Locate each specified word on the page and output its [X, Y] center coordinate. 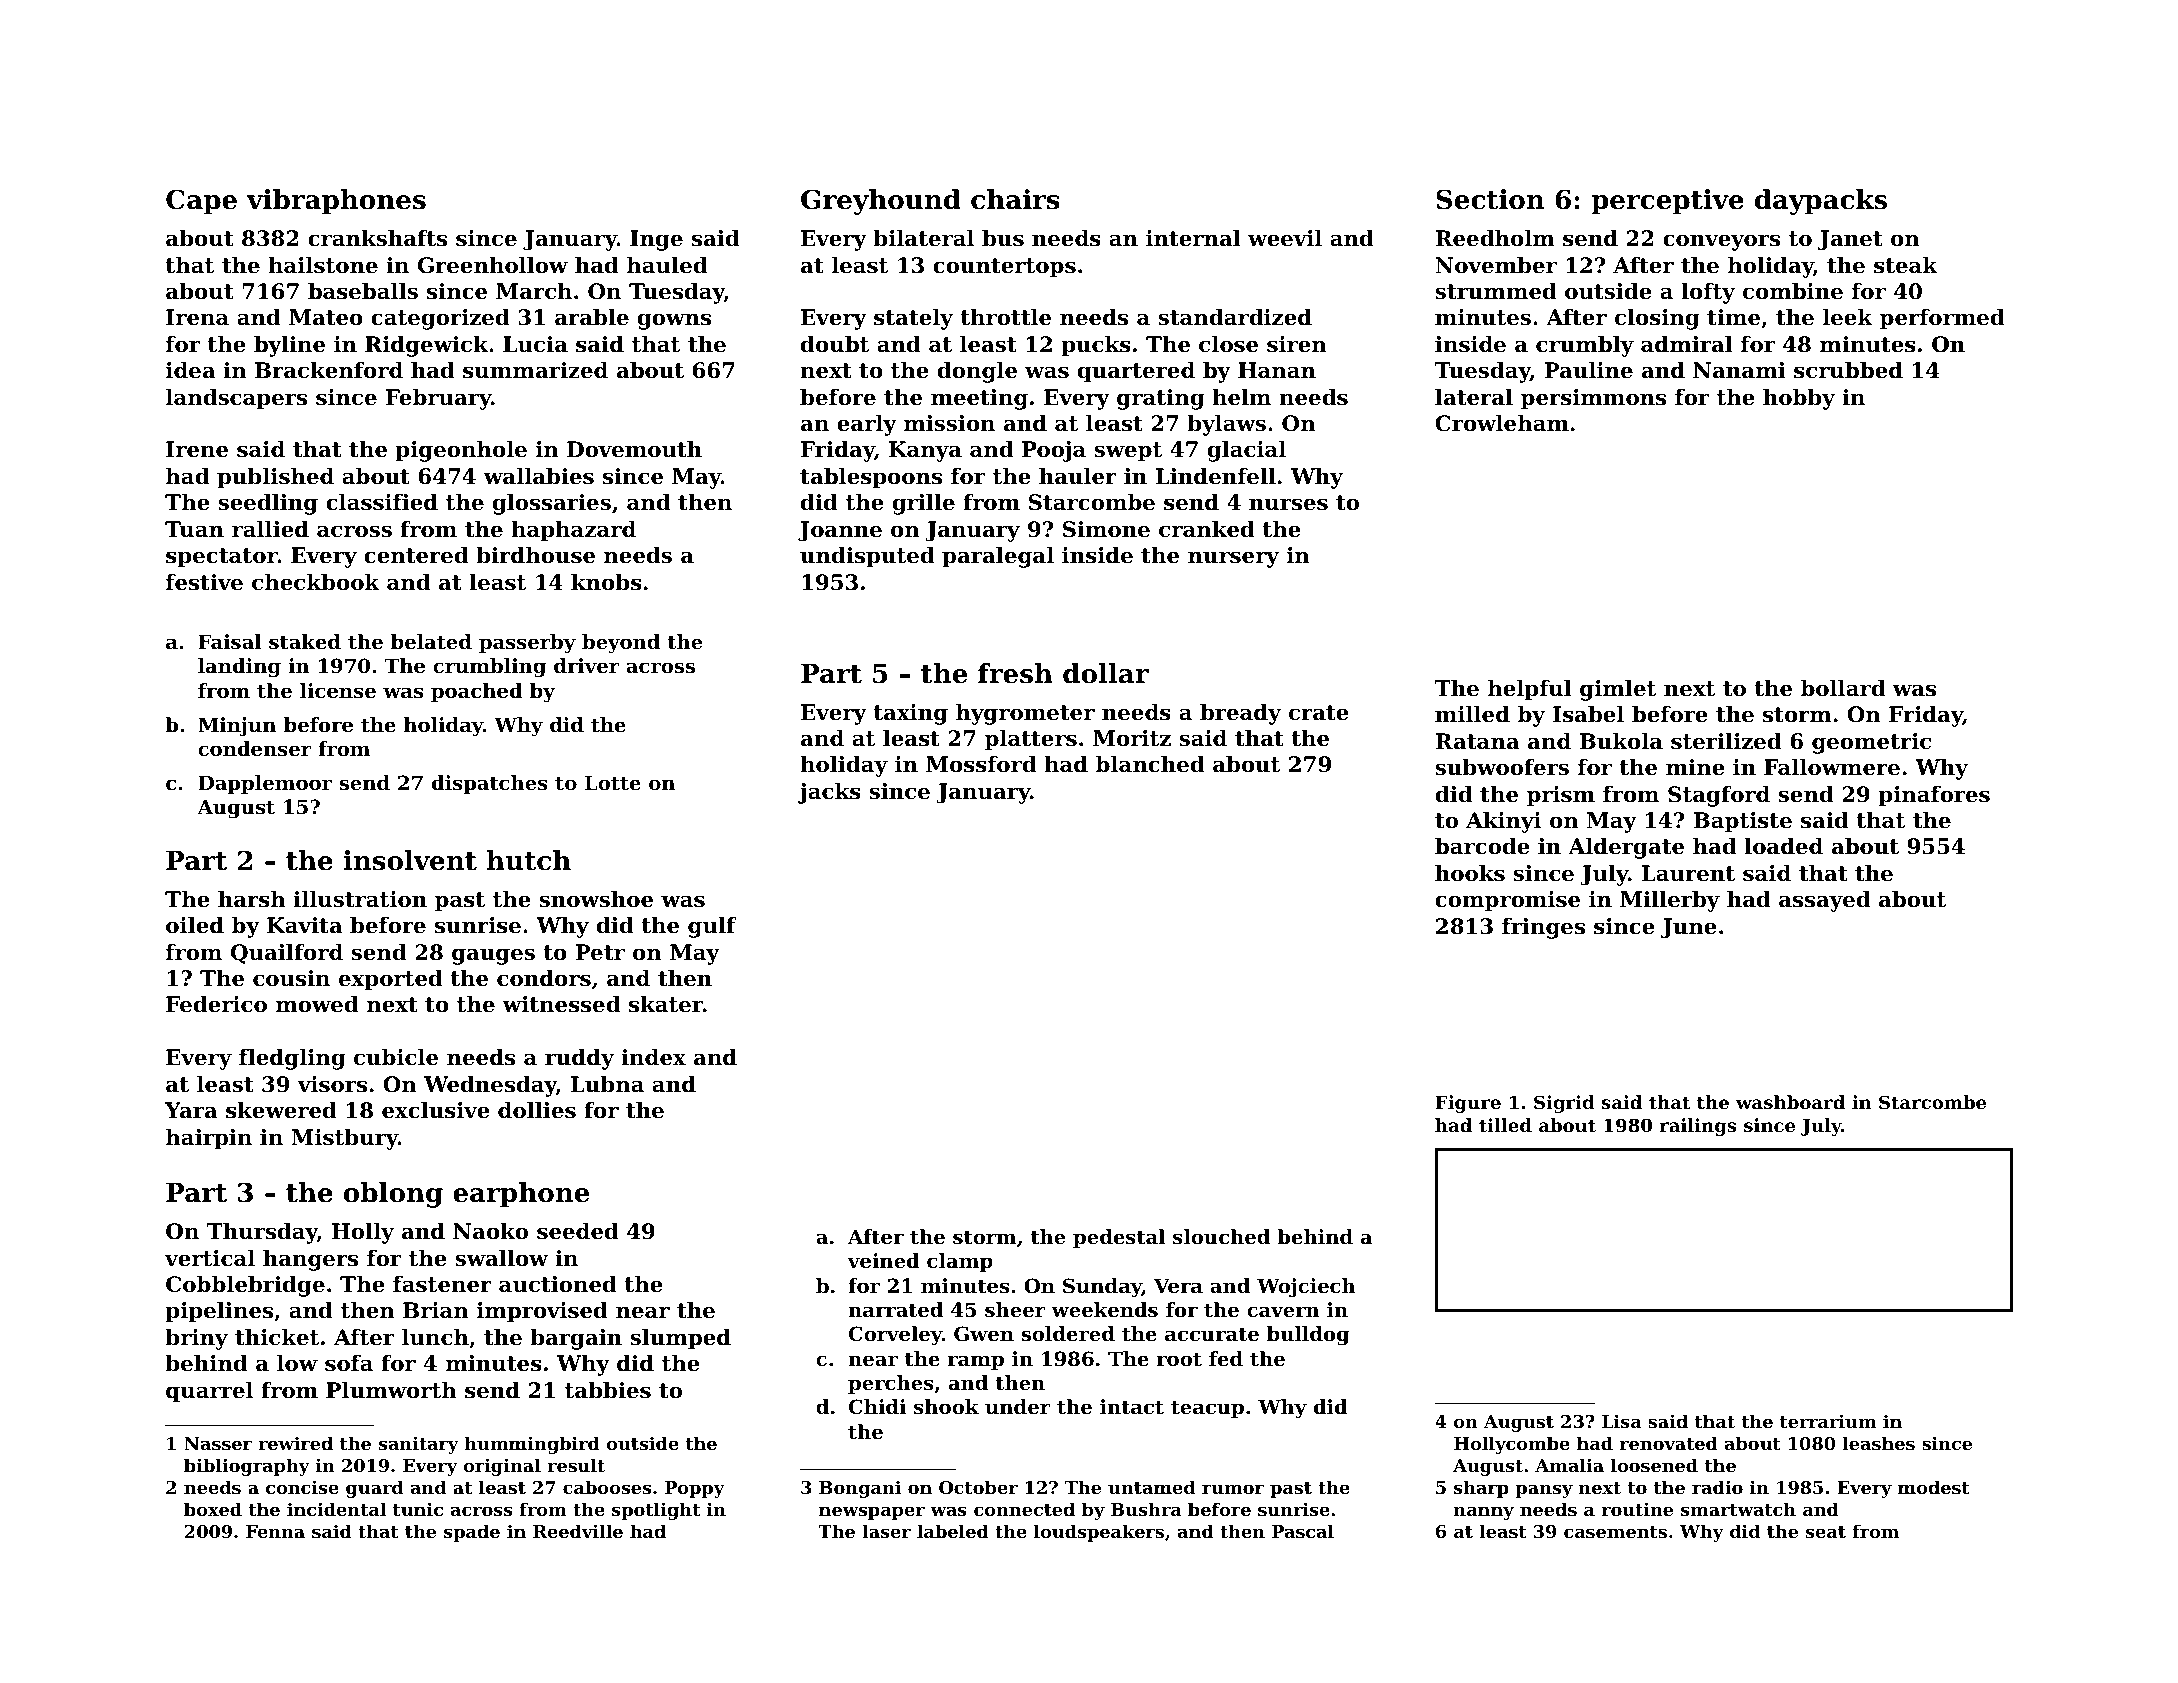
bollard [1843, 688]
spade [472, 1533]
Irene [197, 449]
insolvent [410, 860]
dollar [1106, 673]
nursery [1233, 559]
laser [886, 1531]
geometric [1871, 743]
